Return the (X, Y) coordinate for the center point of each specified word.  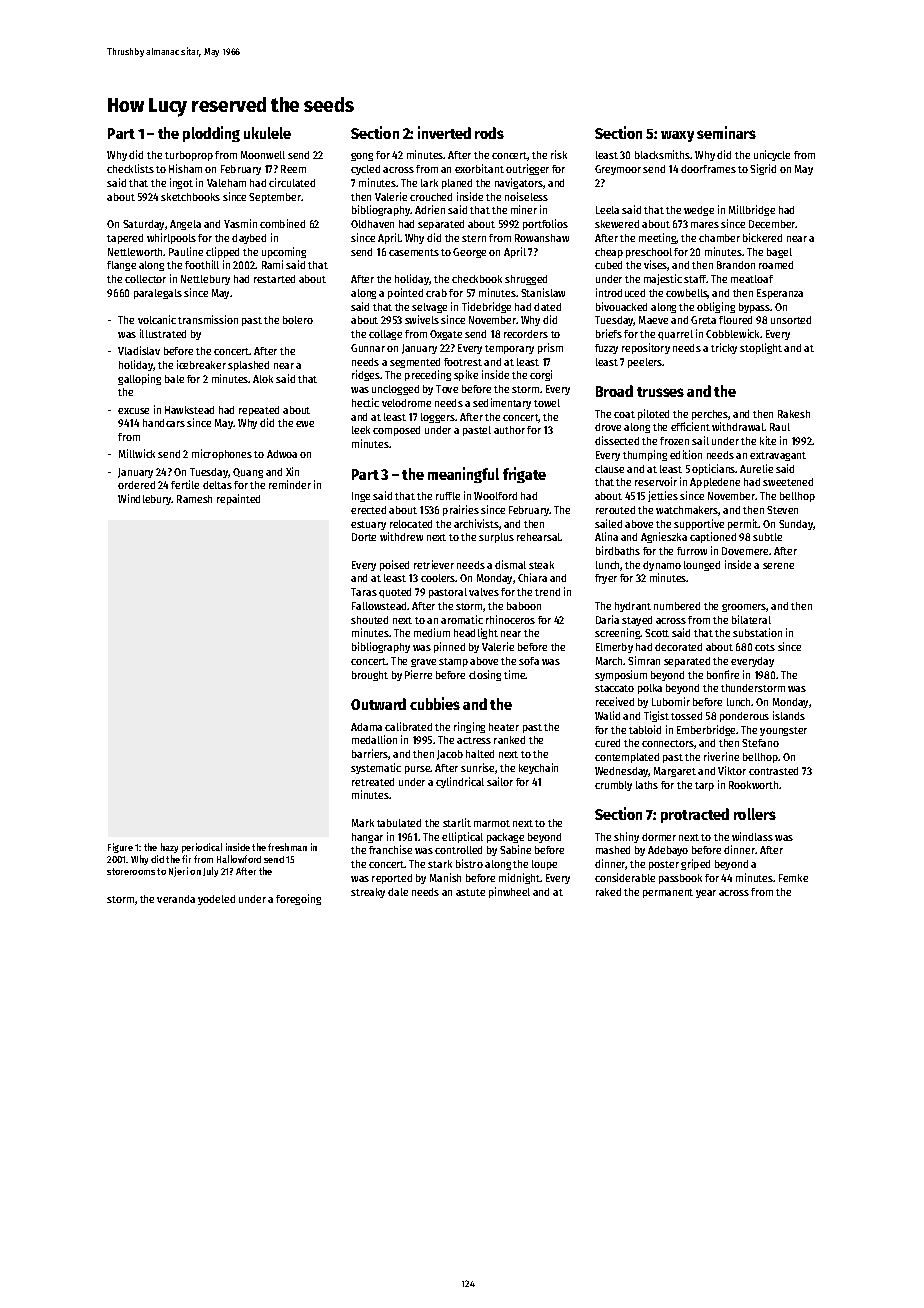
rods (489, 133)
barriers (370, 754)
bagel (779, 253)
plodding (211, 134)
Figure (120, 848)
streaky (368, 893)
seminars (726, 132)
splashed (248, 366)
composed (396, 431)
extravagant (778, 456)
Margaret (675, 772)
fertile (185, 484)
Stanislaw (543, 292)
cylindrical (460, 782)
